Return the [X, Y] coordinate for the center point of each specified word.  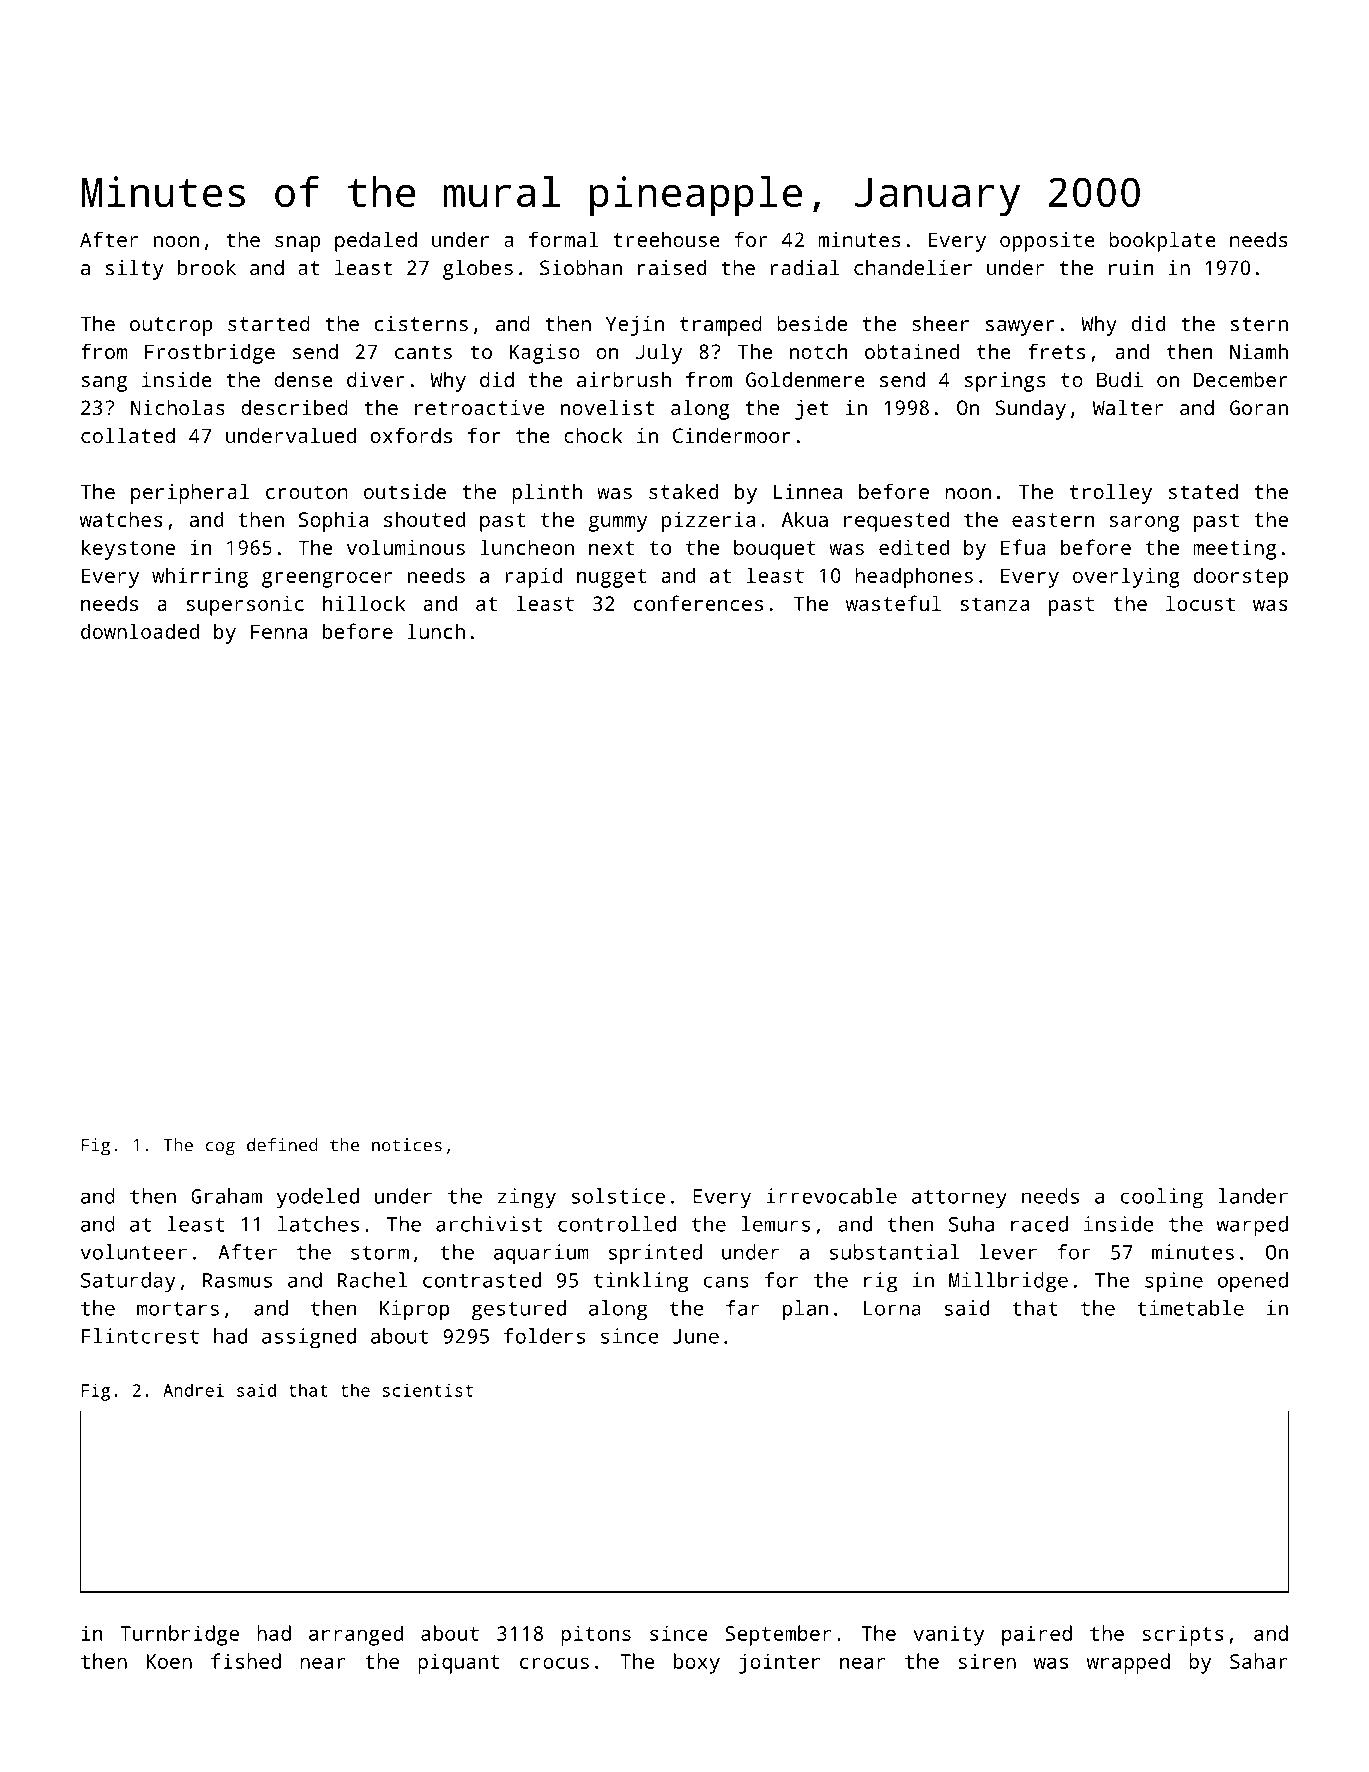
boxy [697, 1663]
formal [563, 239]
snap [297, 244]
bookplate [1162, 241]
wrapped [1128, 1663]
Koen [169, 1661]
